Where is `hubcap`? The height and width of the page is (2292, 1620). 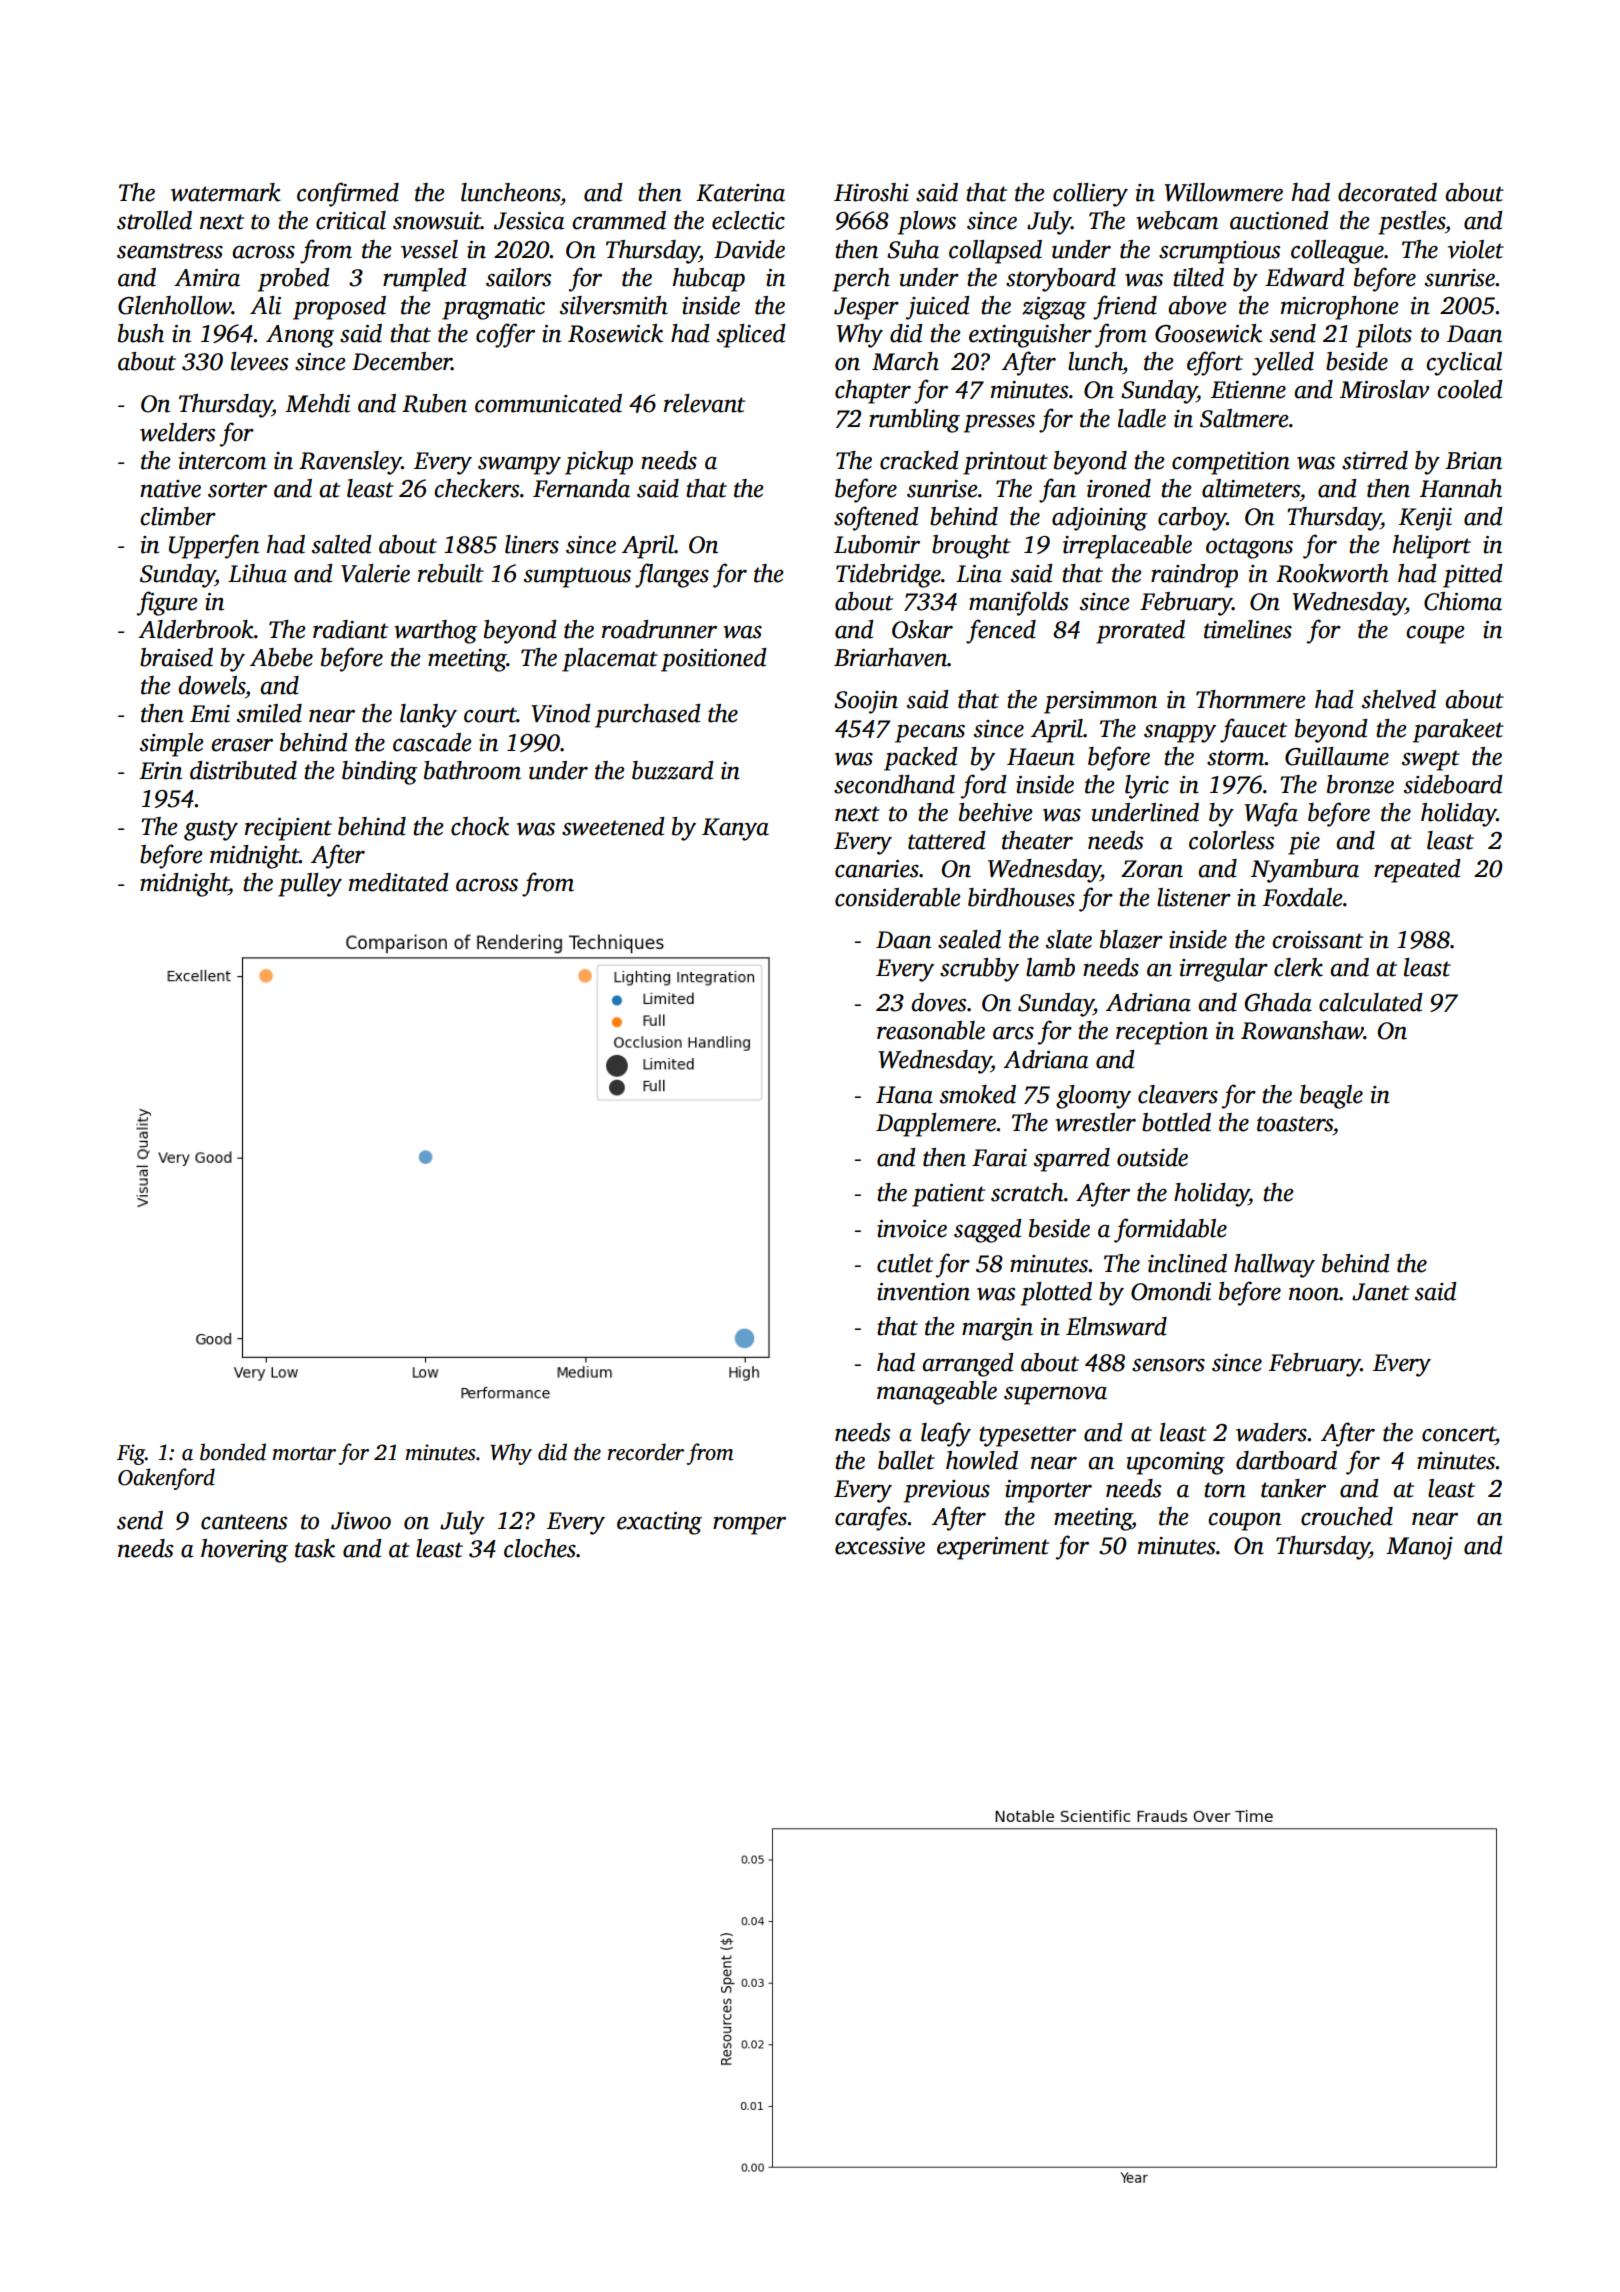
hubcap is located at coordinates (709, 280).
